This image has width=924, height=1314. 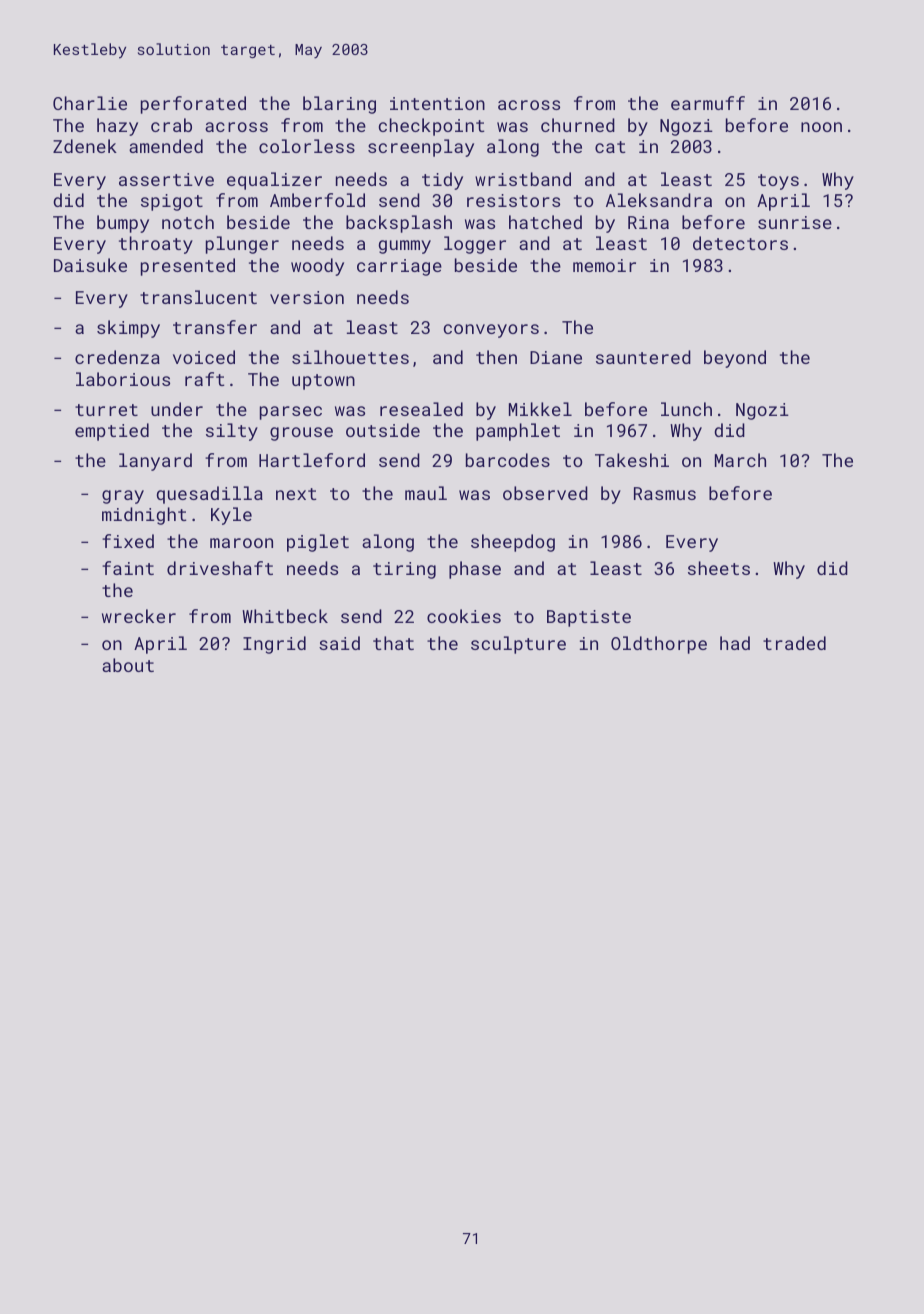 What do you see at coordinates (740, 243) in the image?
I see `detectors` at bounding box center [740, 243].
